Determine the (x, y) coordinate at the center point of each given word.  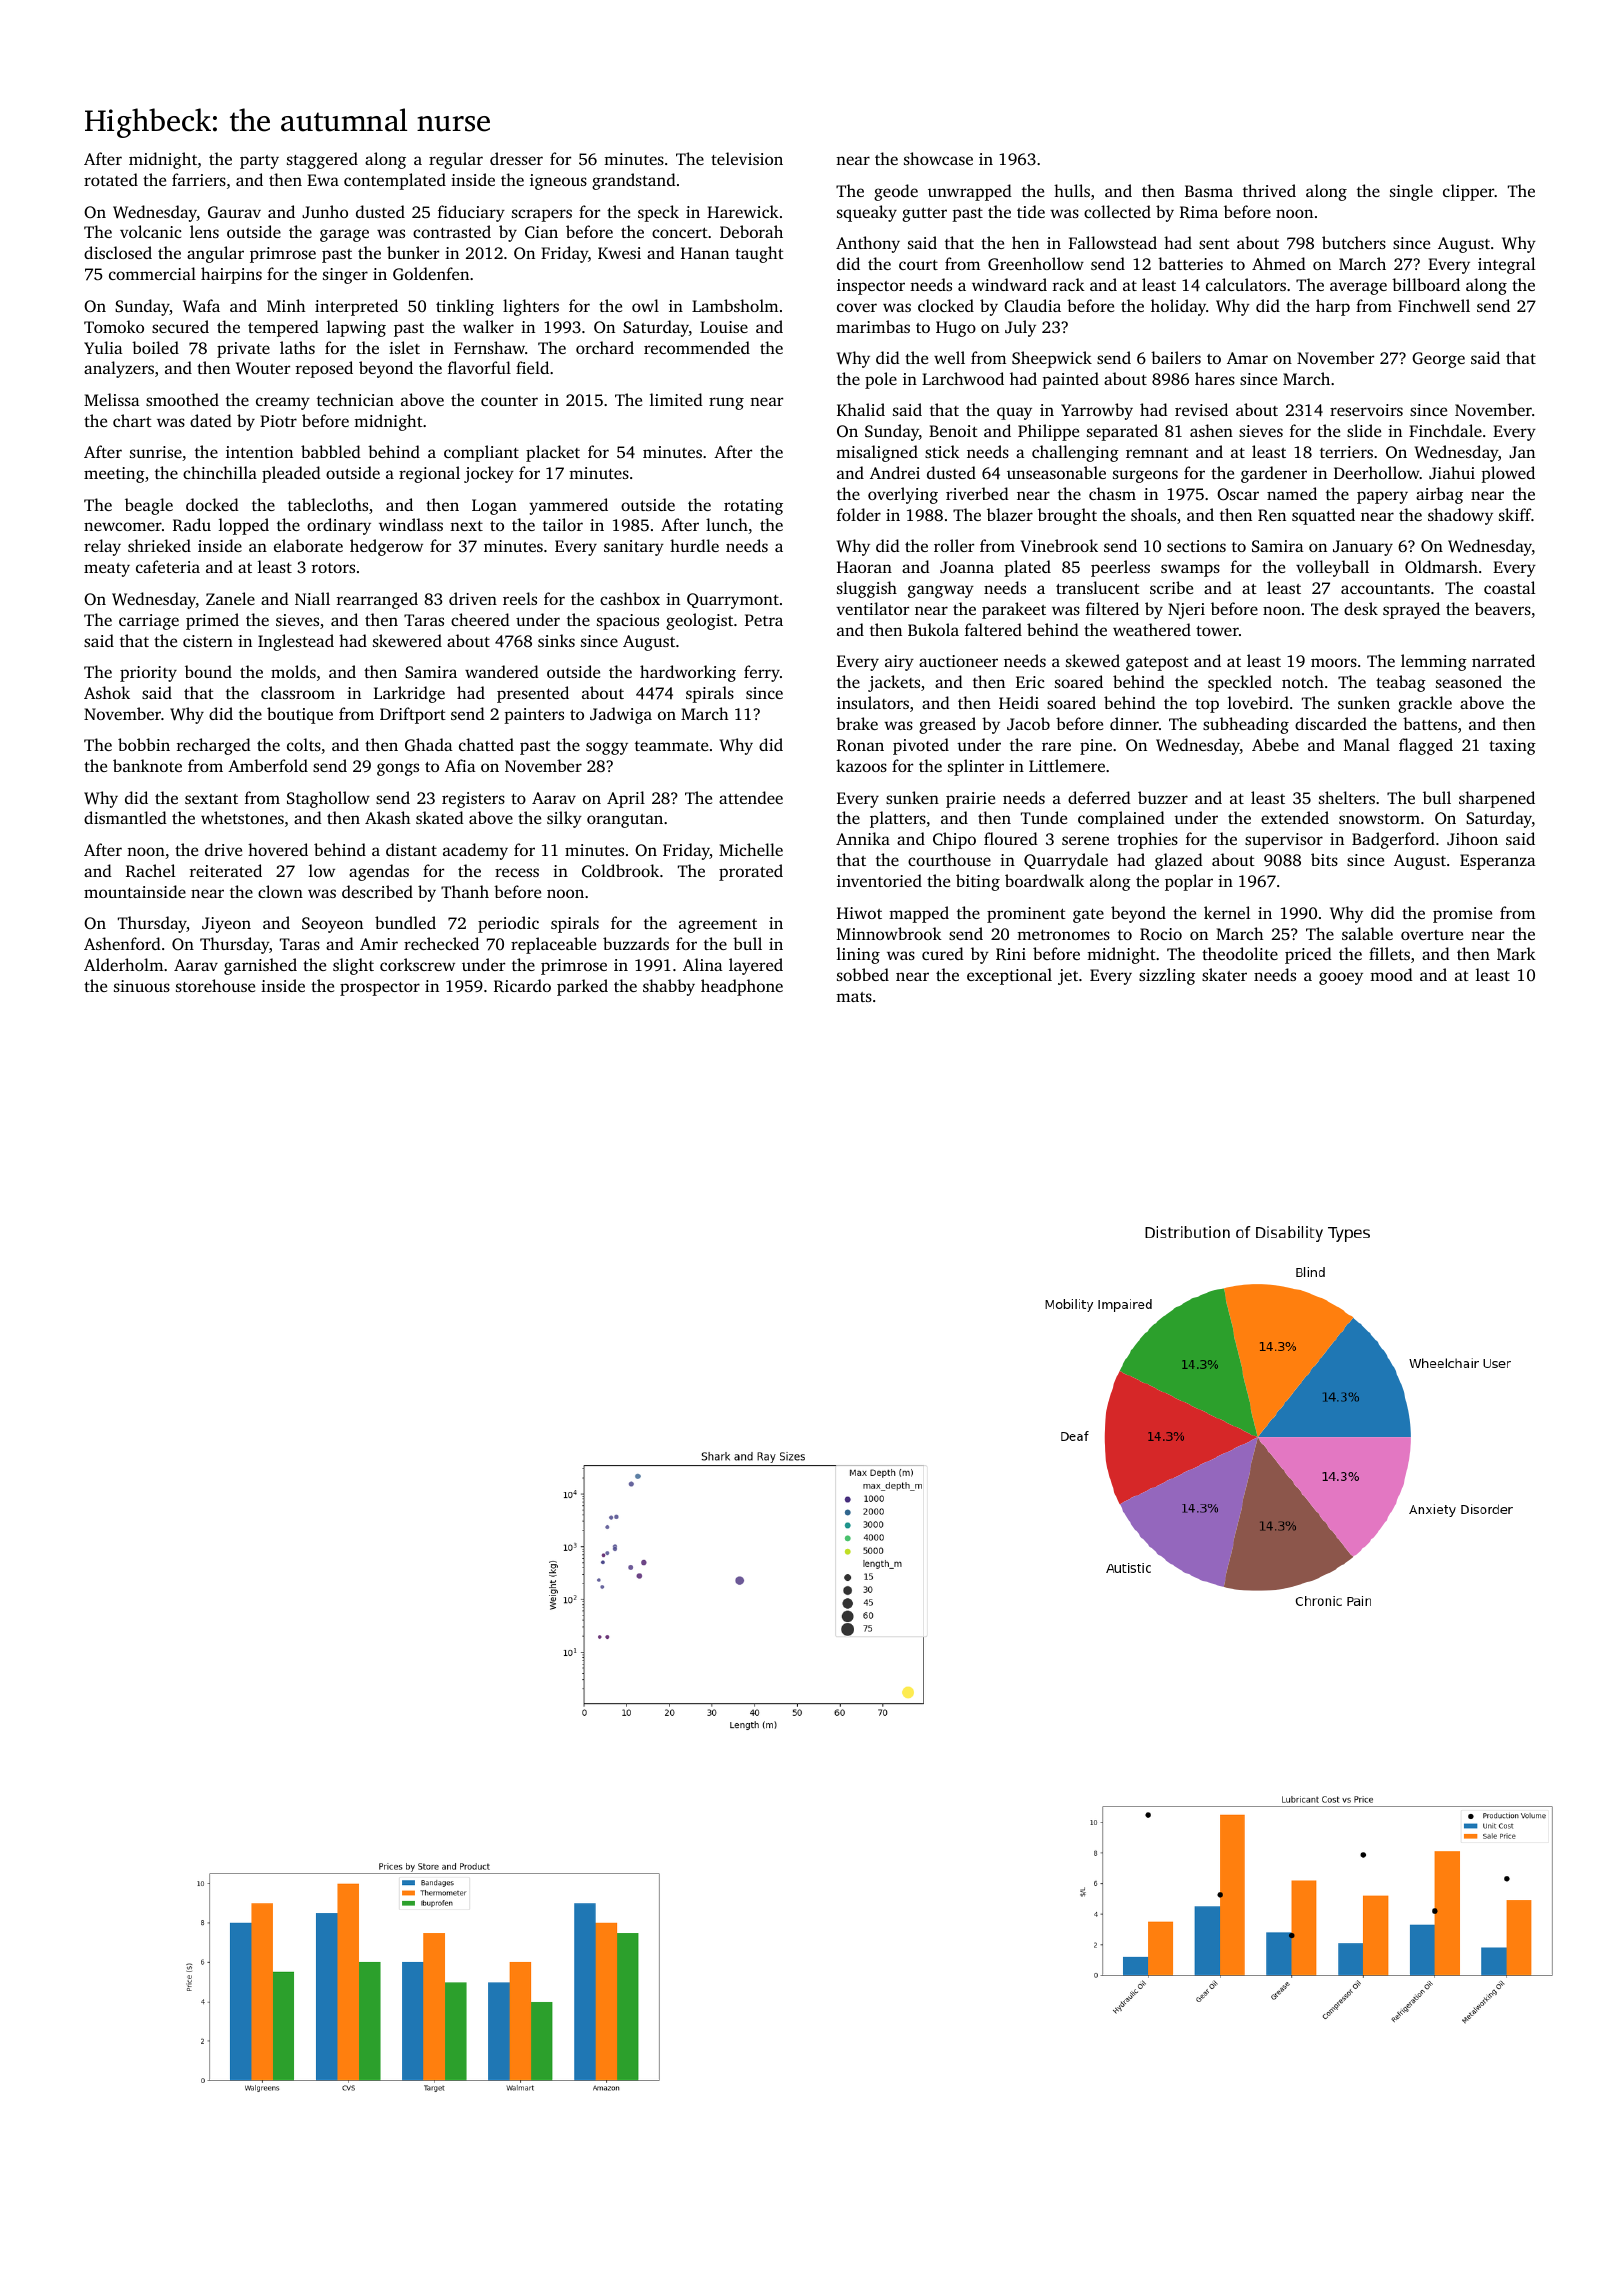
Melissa (112, 399)
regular (456, 160)
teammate (671, 746)
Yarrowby (1097, 411)
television (747, 158)
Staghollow (328, 799)
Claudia (1032, 306)
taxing (1512, 747)
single (1411, 192)
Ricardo (522, 985)
